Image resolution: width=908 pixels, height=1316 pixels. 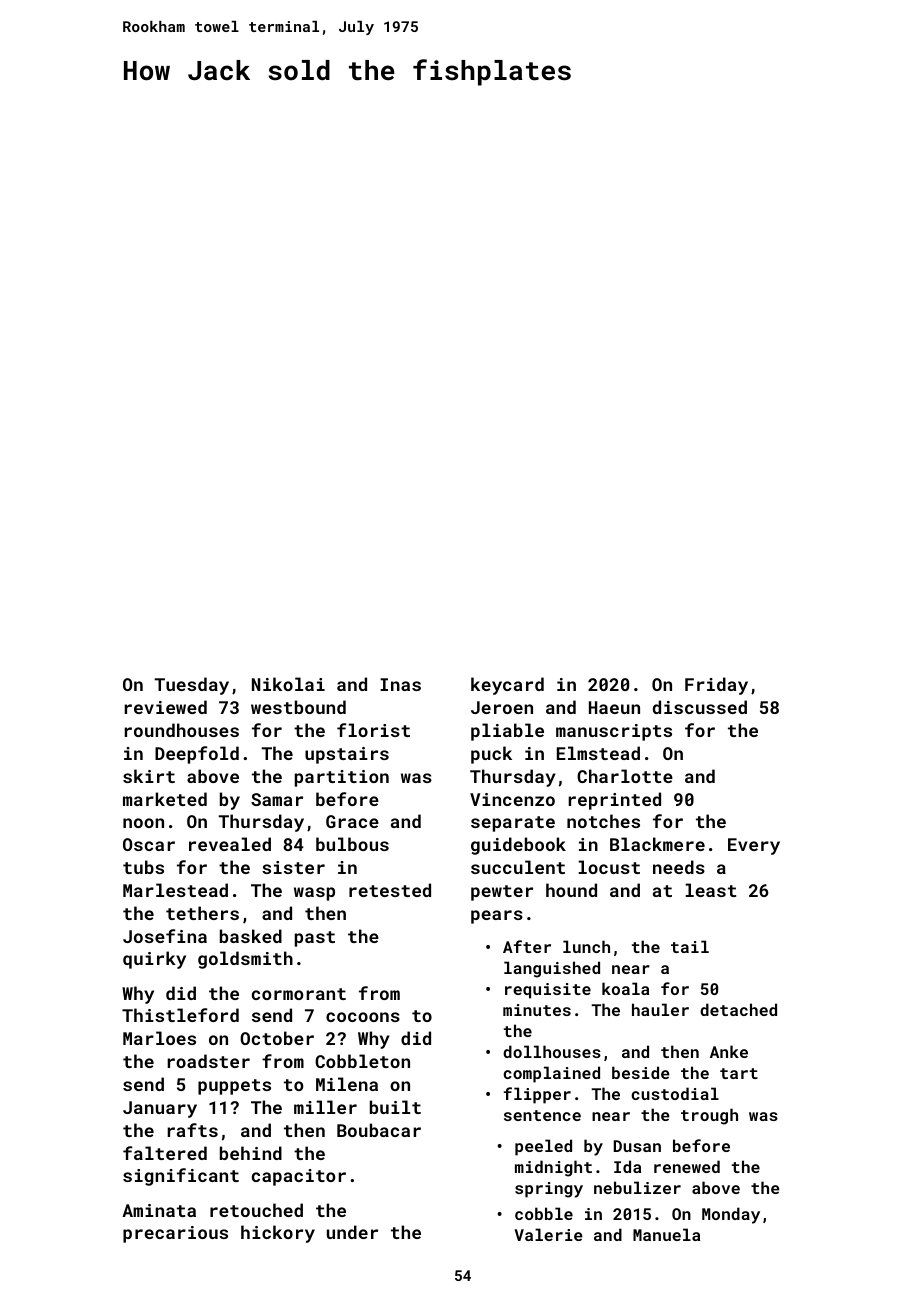 I want to click on significant, so click(x=181, y=1177).
